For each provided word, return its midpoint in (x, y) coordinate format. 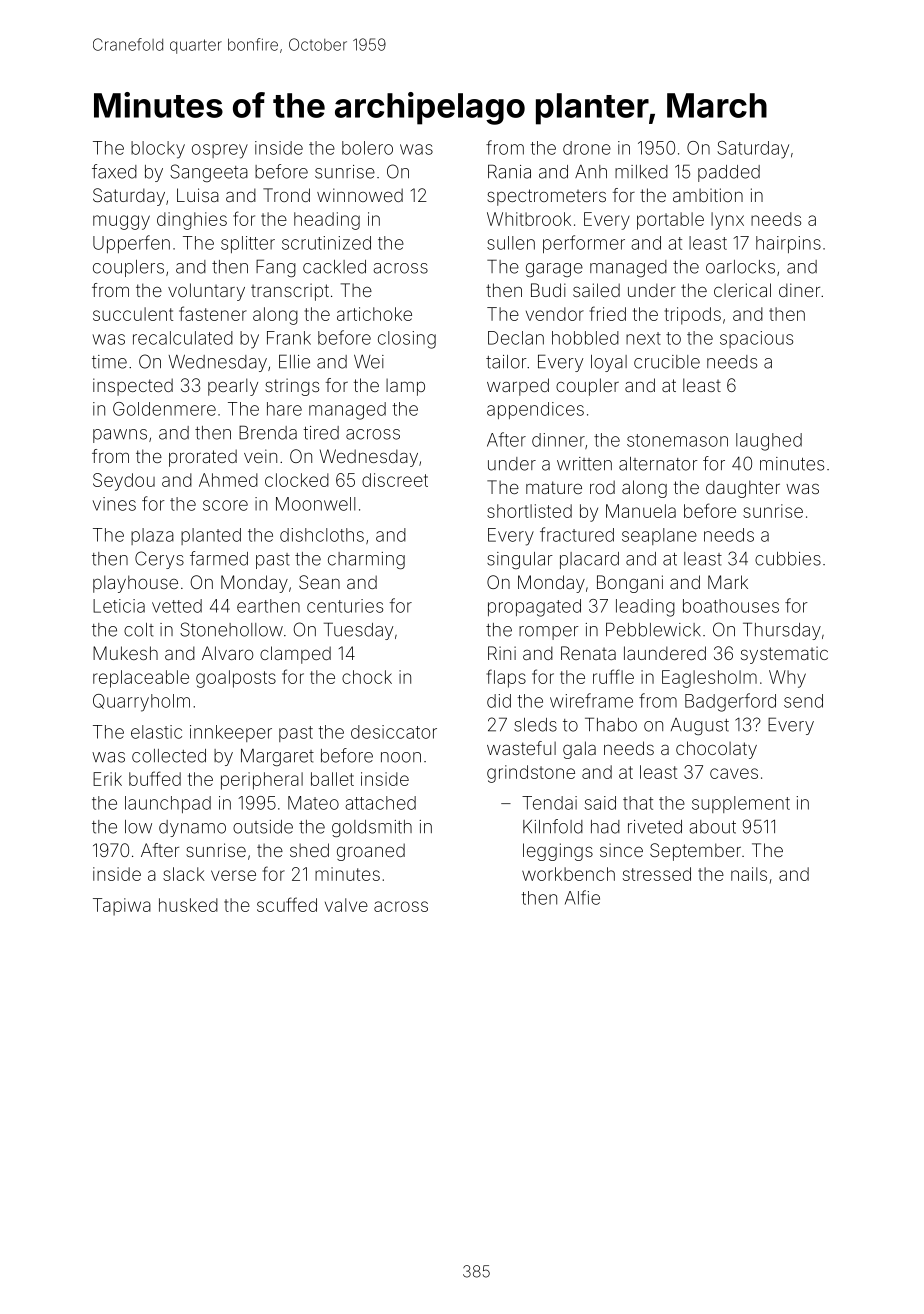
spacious (756, 339)
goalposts (236, 679)
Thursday (782, 631)
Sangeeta (209, 173)
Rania (509, 171)
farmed (219, 558)
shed (309, 850)
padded (729, 173)
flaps (506, 678)
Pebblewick (653, 629)
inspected (133, 387)
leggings (558, 852)
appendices (535, 410)
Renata (588, 653)
